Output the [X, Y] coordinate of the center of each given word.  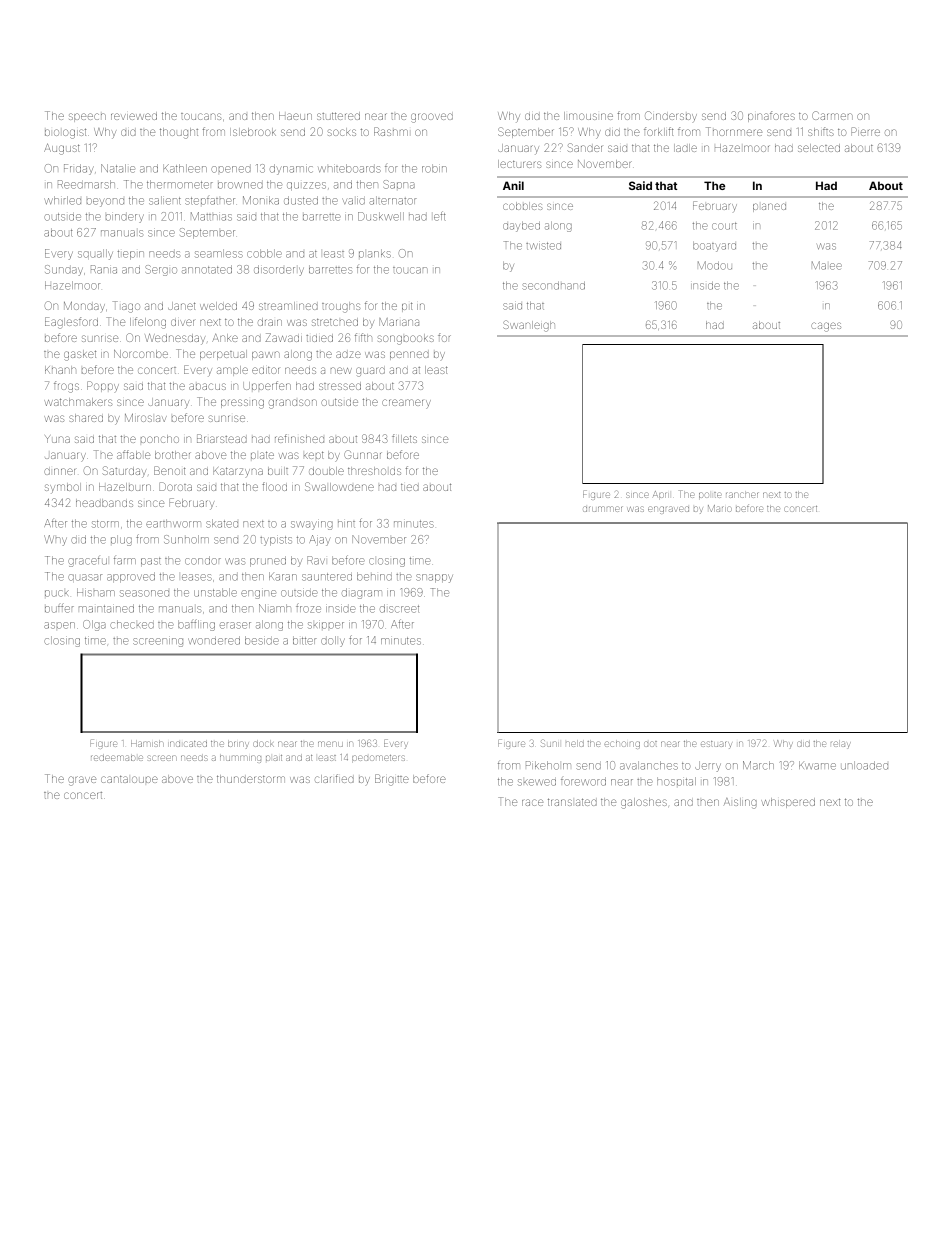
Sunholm [186, 539]
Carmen [832, 115]
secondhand [553, 286]
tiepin [131, 255]
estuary [716, 745]
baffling [196, 625]
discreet [399, 608]
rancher [742, 495]
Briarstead [222, 438]
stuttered [338, 116]
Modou [715, 265]
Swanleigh [529, 326]
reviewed [134, 116]
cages [826, 327]
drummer [602, 509]
